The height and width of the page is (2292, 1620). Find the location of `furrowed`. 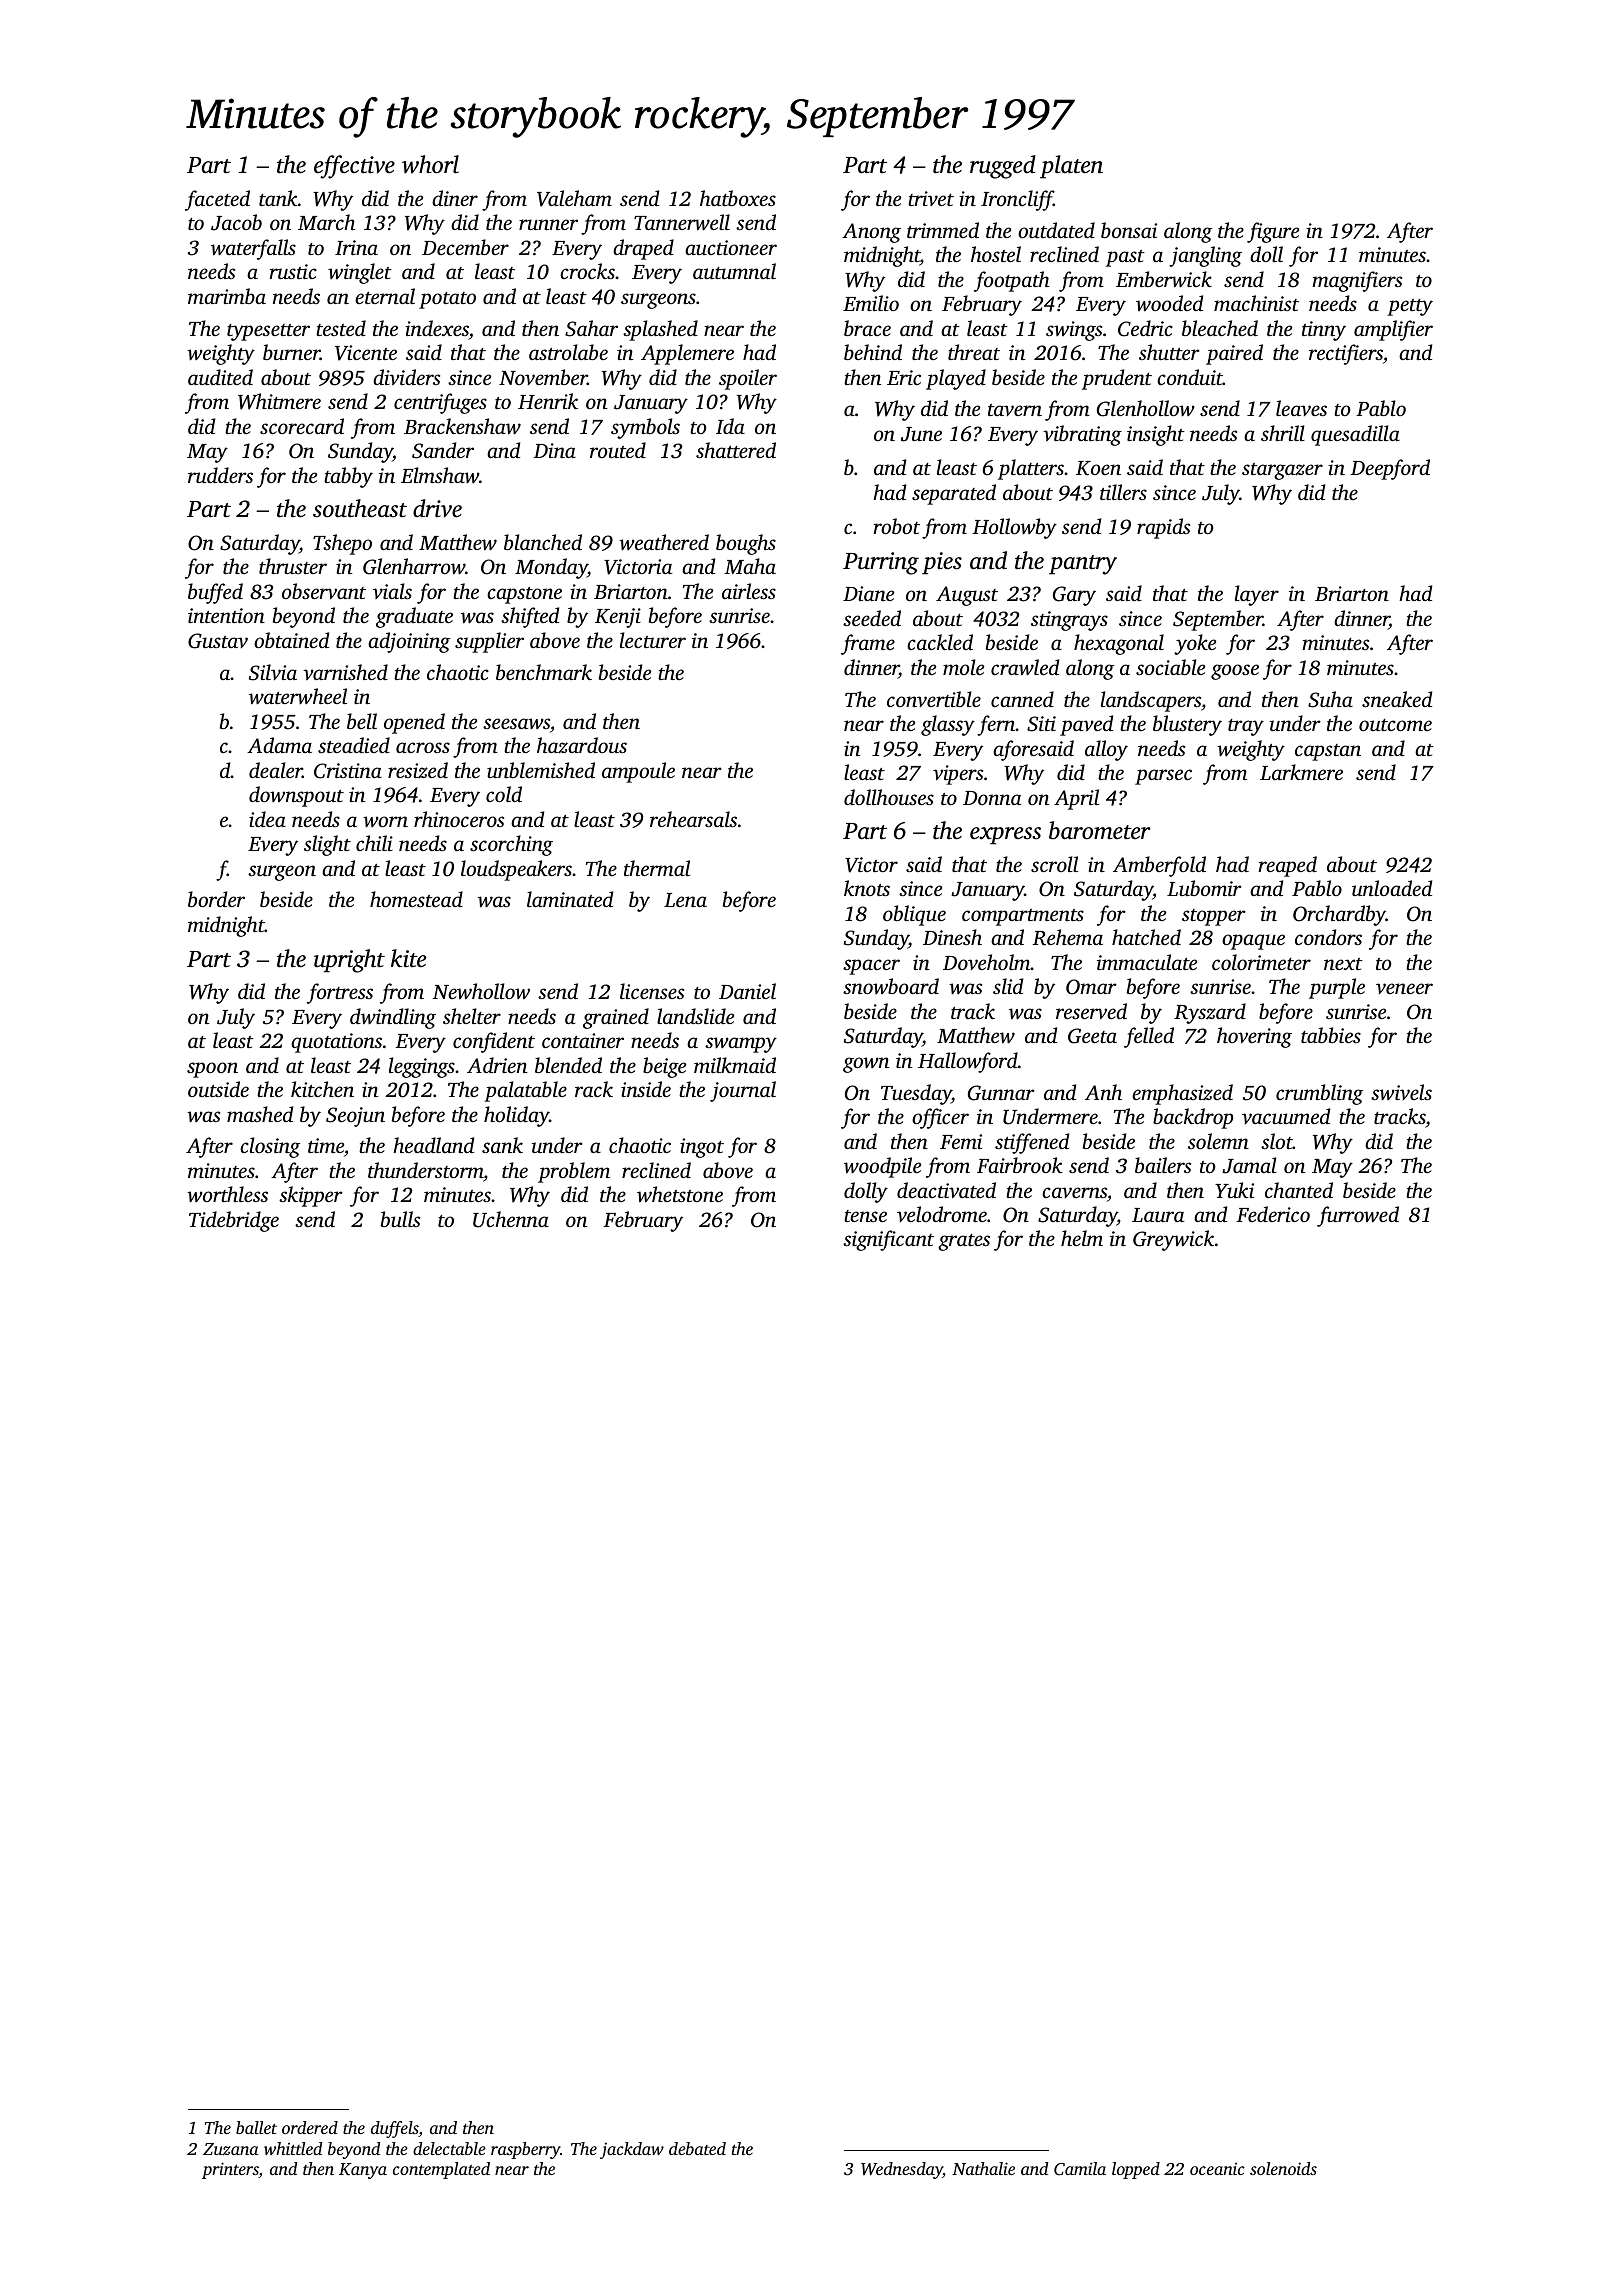

furrowed is located at coordinates (1358, 1216).
